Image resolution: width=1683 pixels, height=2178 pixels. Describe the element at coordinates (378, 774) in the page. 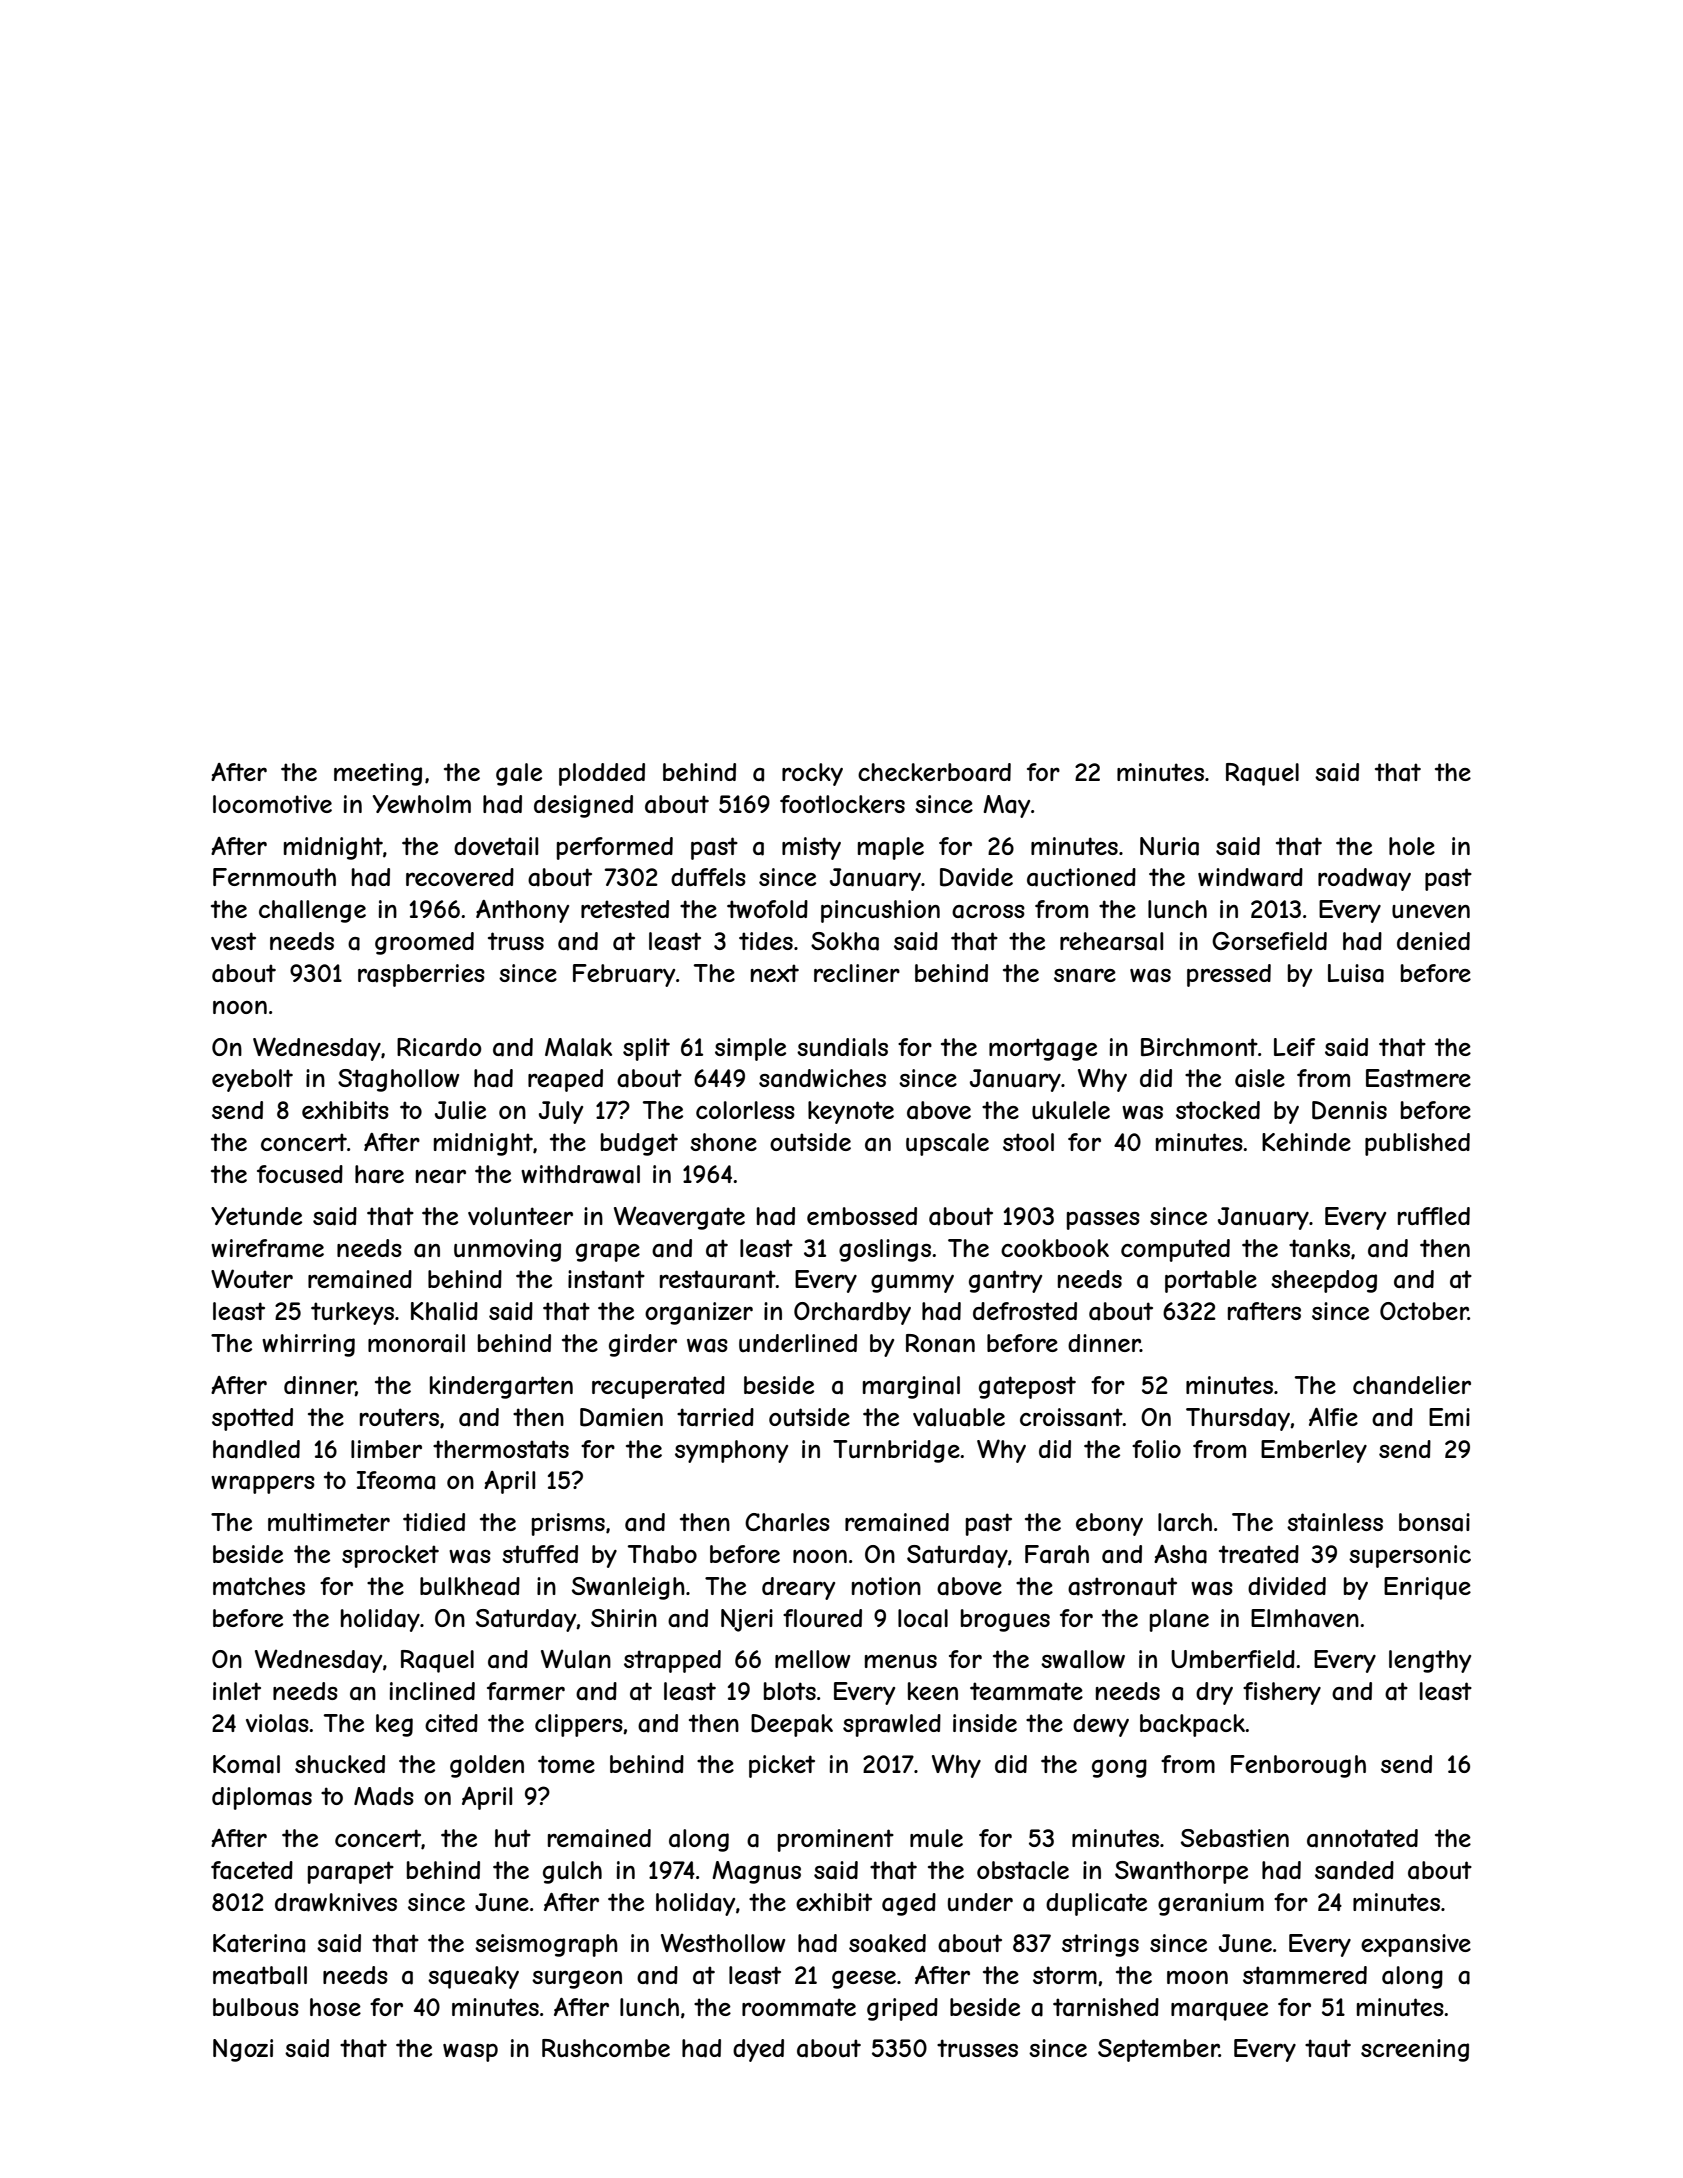

I see `meeting` at that location.
